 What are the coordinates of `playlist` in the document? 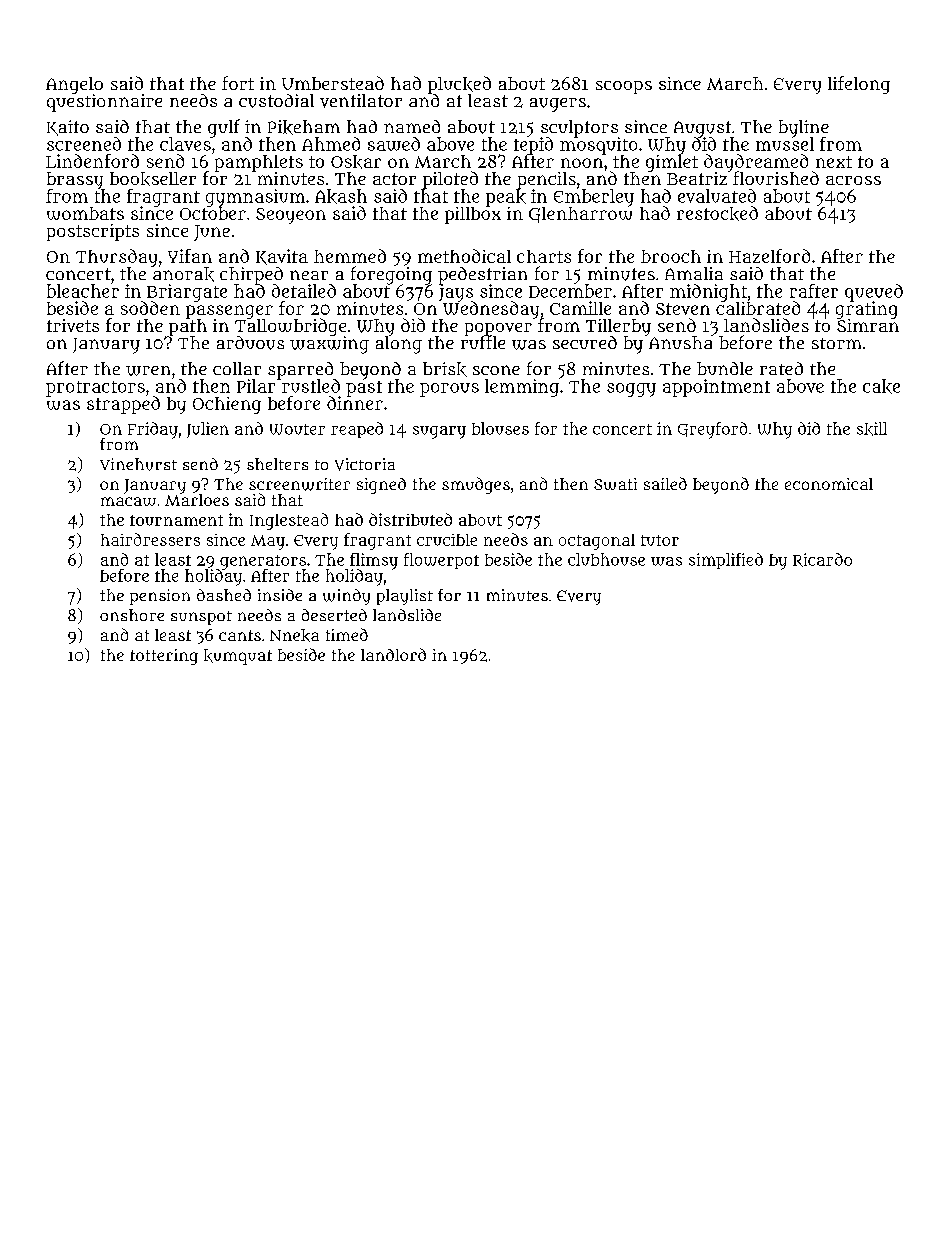 It's located at (405, 597).
